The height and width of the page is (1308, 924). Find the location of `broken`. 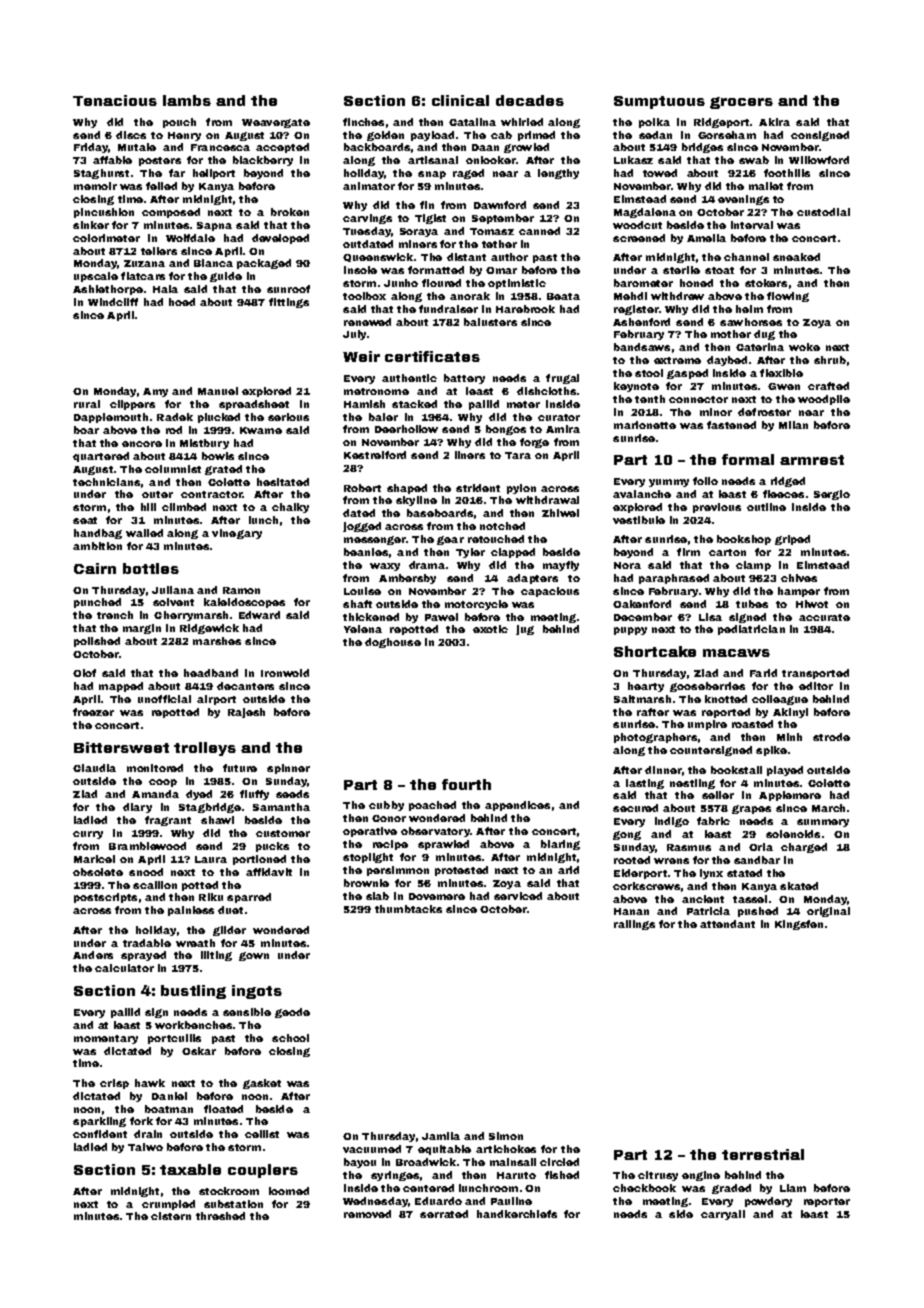

broken is located at coordinates (290, 212).
